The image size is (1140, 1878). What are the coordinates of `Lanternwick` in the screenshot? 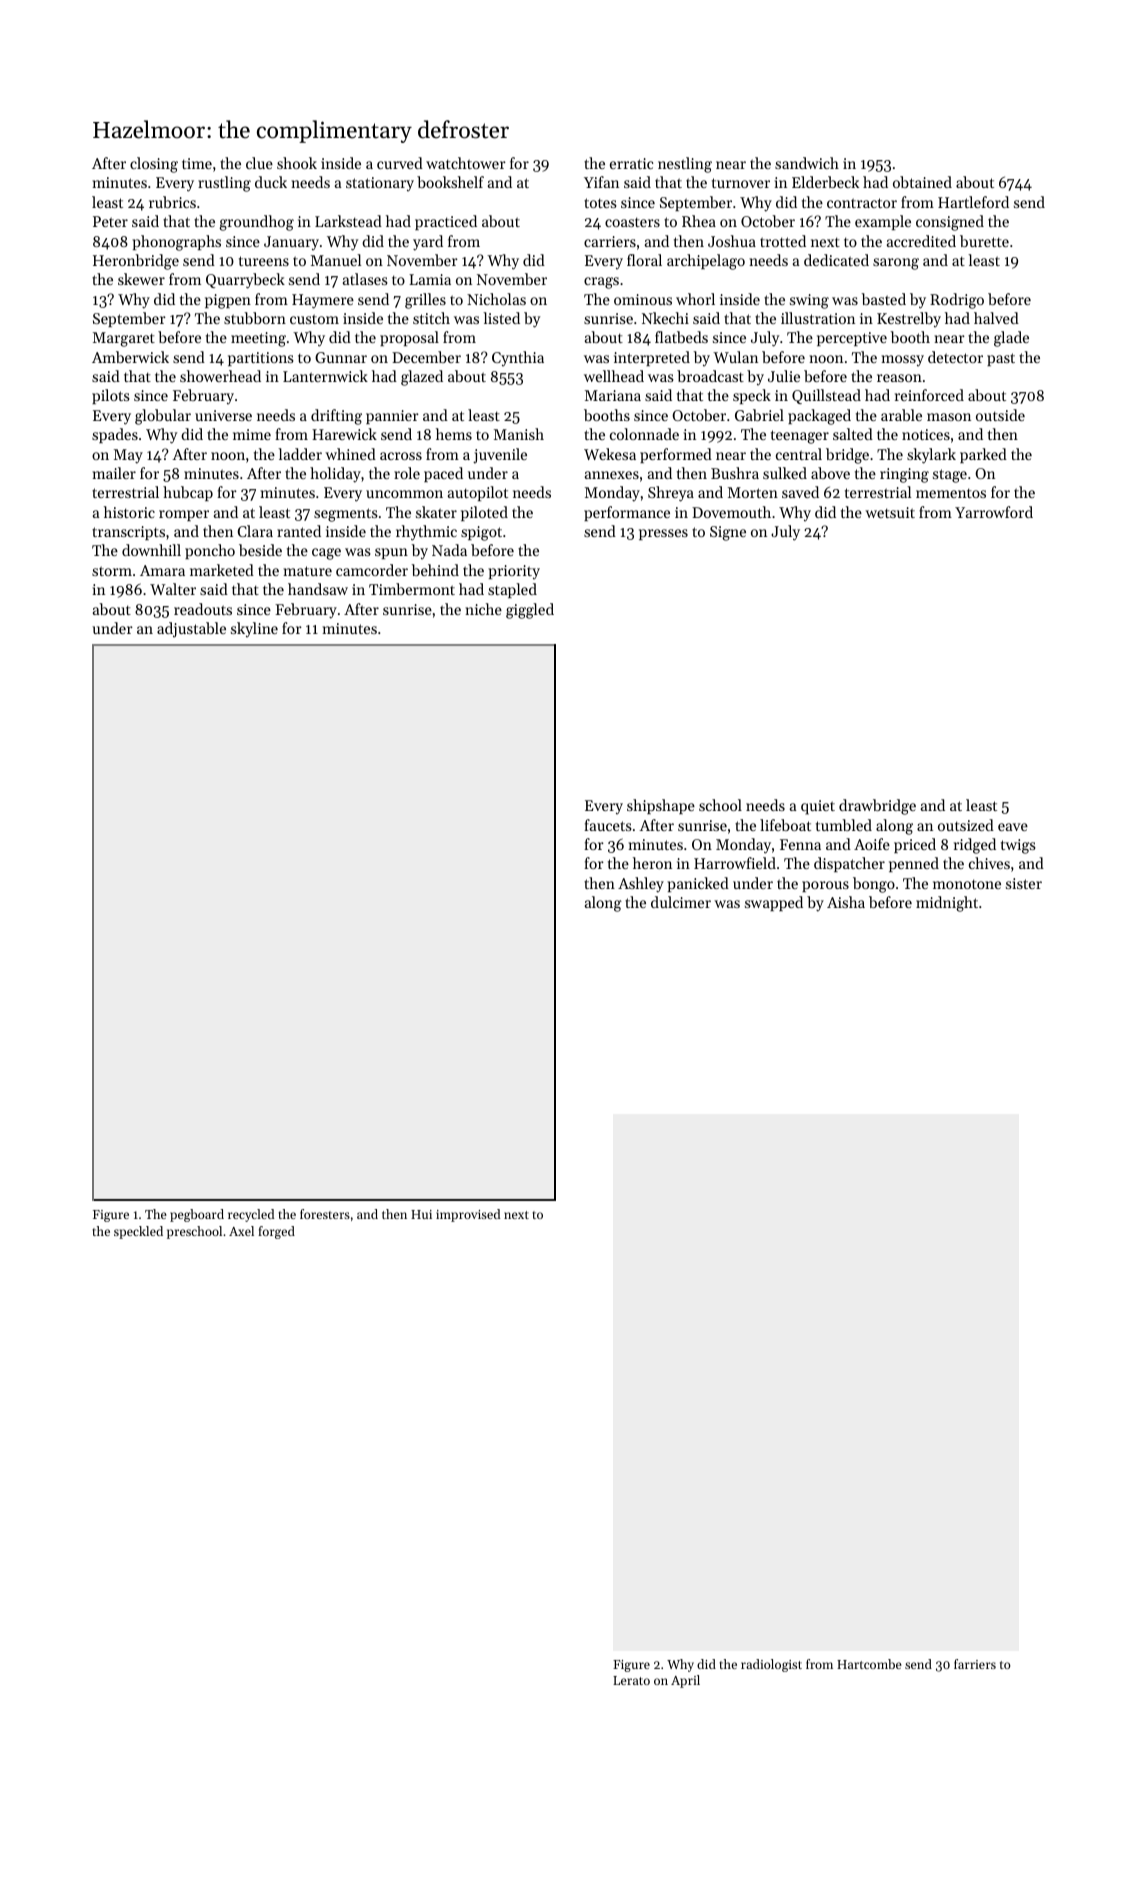 It's located at (325, 376).
